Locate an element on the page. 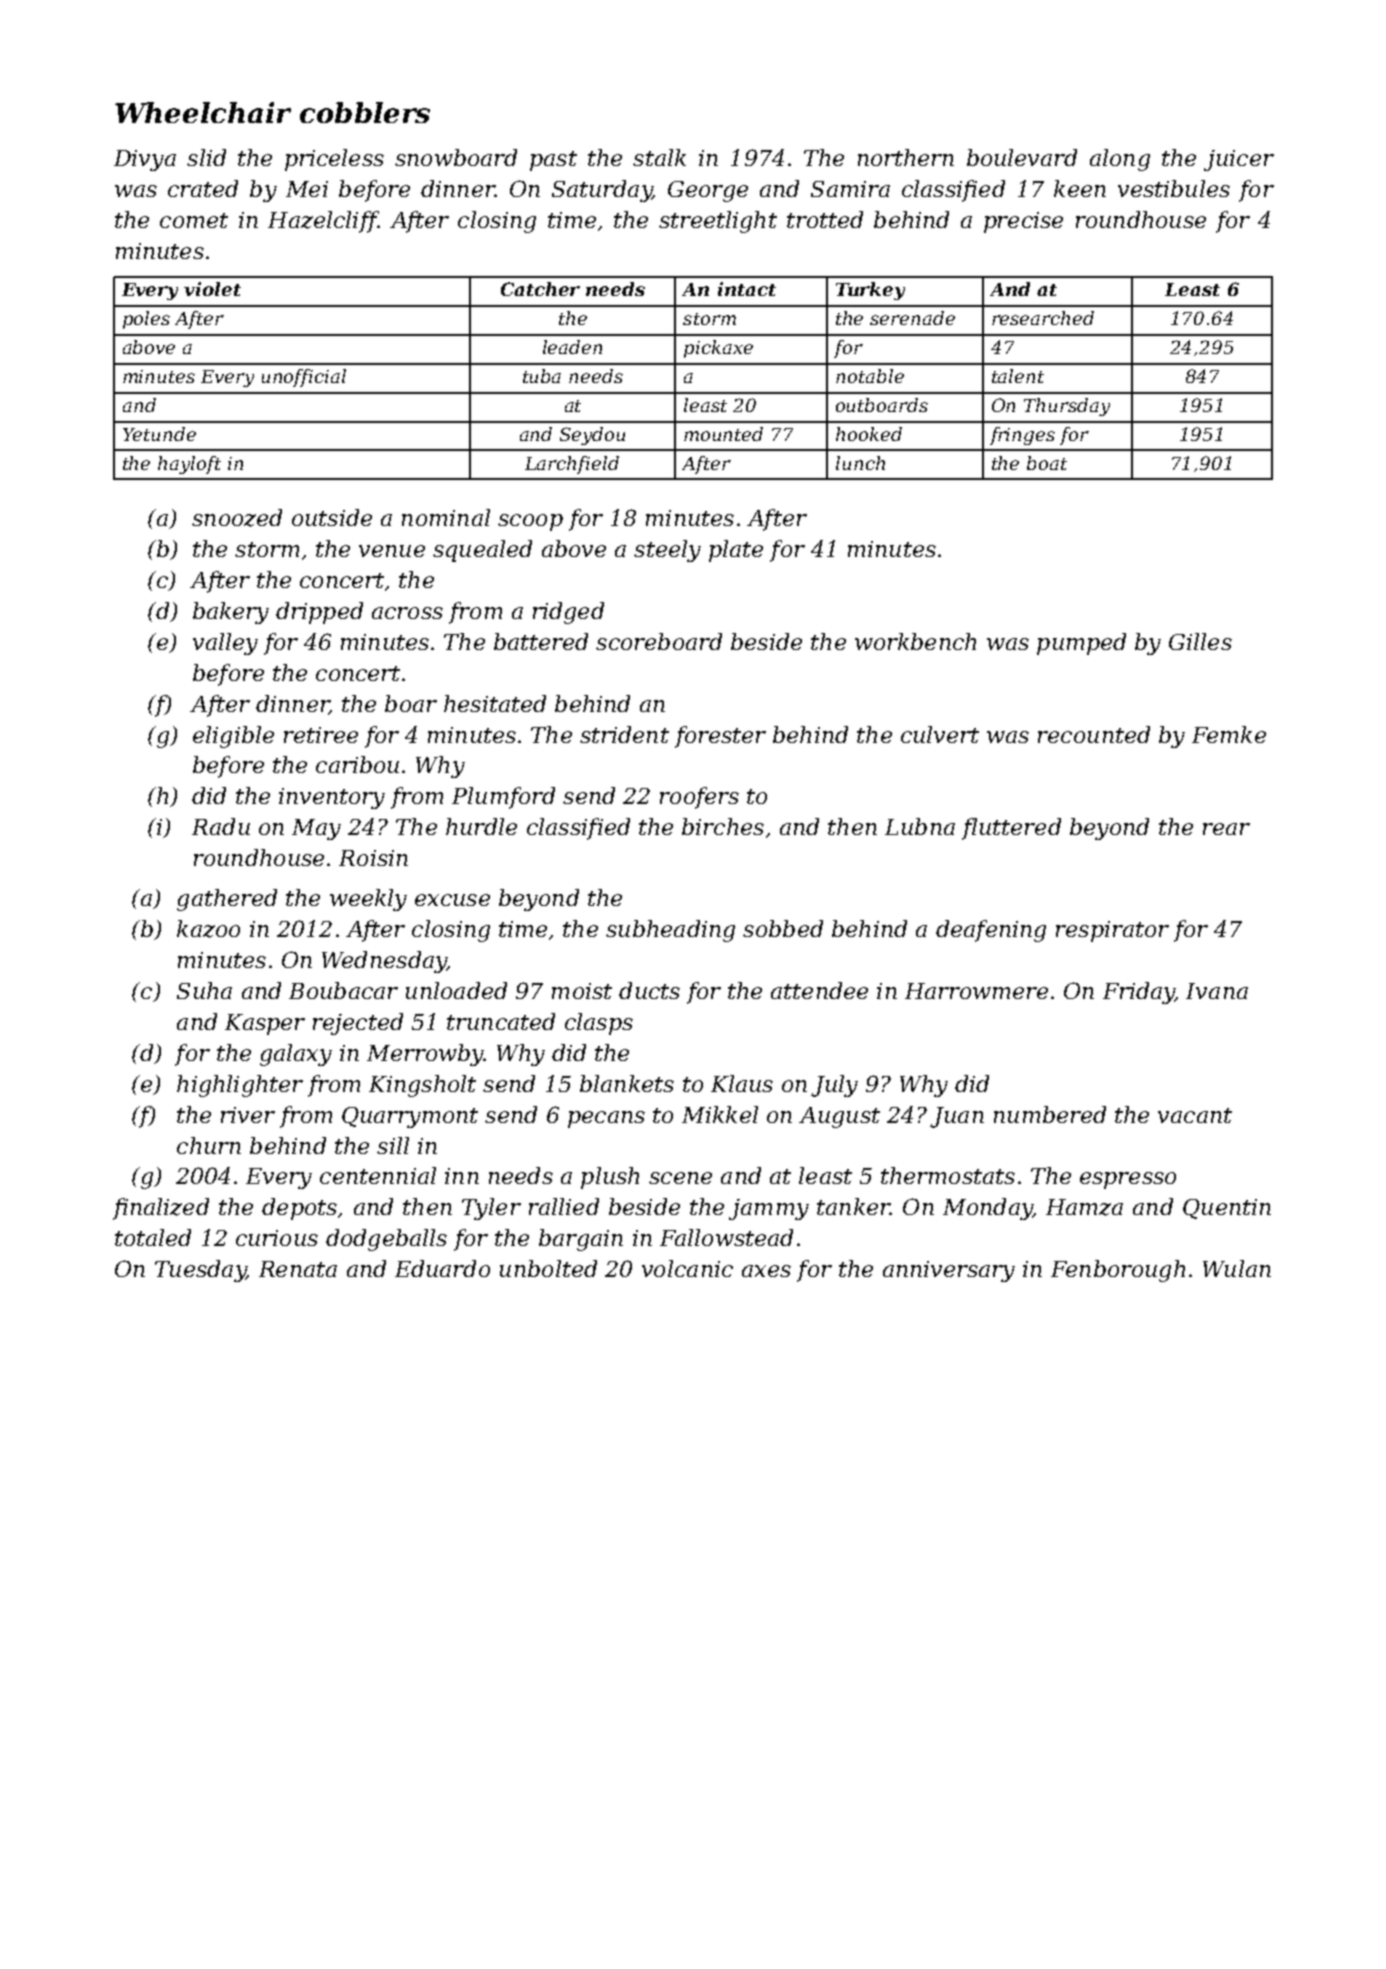 The image size is (1386, 1969). depots is located at coordinates (299, 1209).
